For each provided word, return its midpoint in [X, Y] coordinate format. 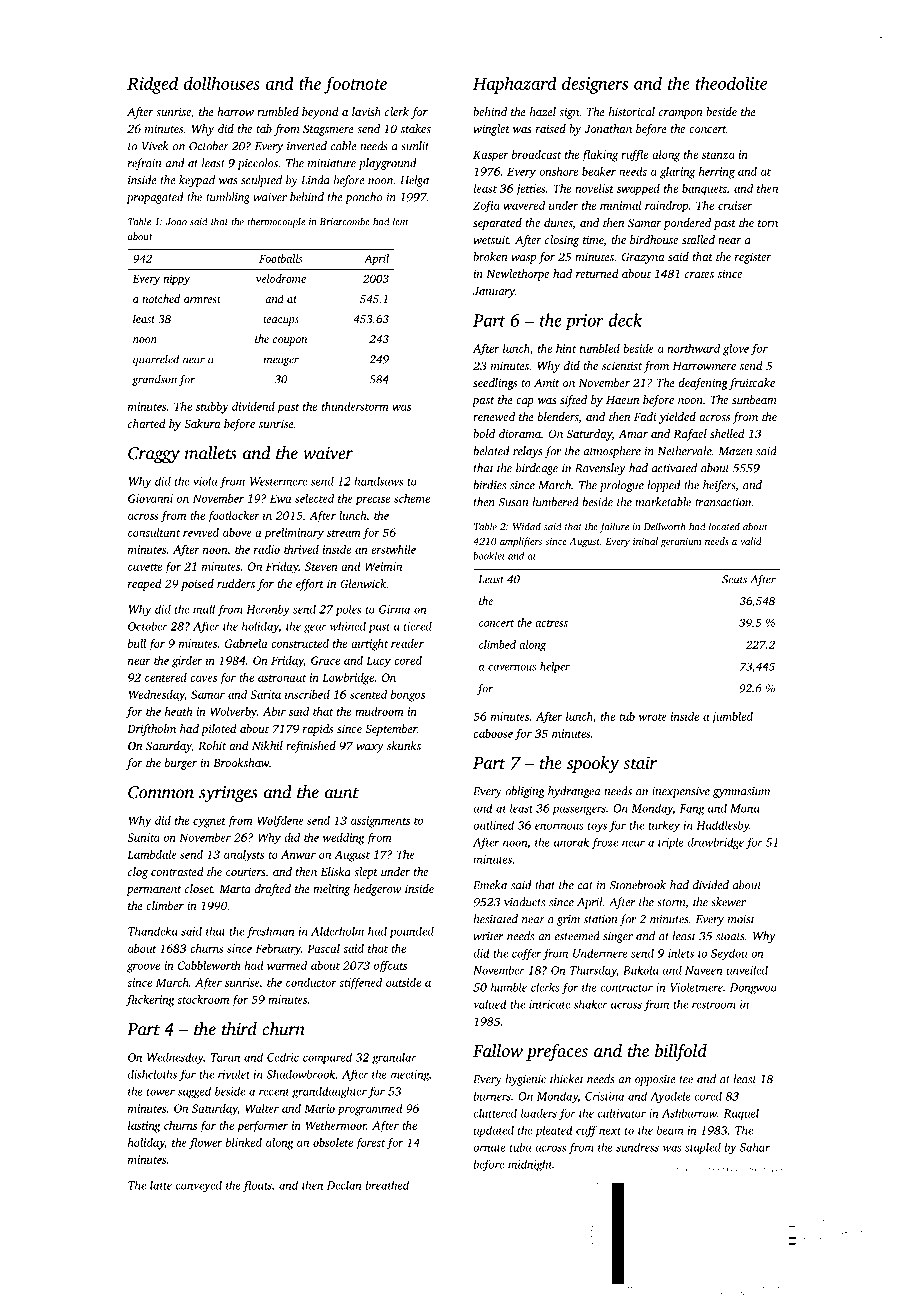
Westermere [278, 481]
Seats [734, 579]
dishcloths [152, 1074]
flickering [150, 1001]
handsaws [378, 481]
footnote [355, 85]
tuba [520, 1147]
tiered [418, 626]
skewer [728, 902]
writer [488, 936]
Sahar [755, 1147]
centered [166, 677]
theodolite [731, 83]
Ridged [152, 85]
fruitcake [752, 384]
